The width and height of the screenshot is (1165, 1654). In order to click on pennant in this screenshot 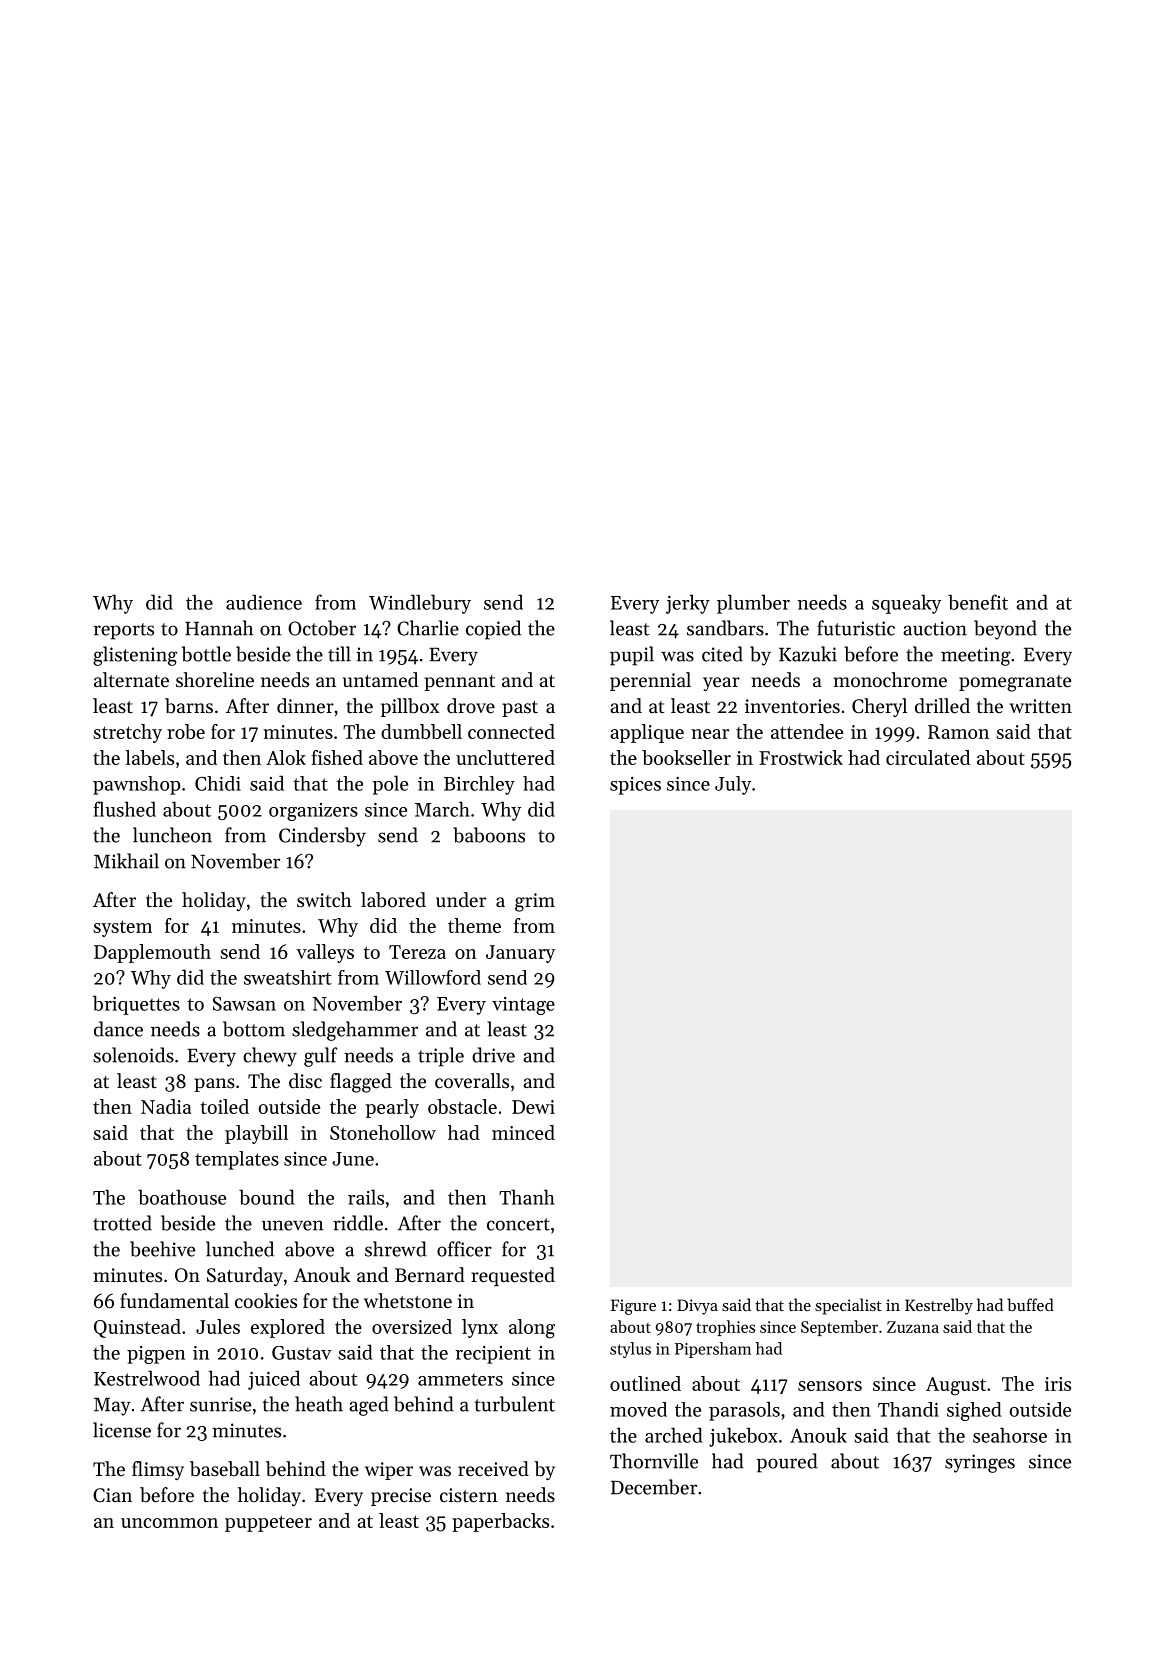, I will do `click(459, 683)`.
